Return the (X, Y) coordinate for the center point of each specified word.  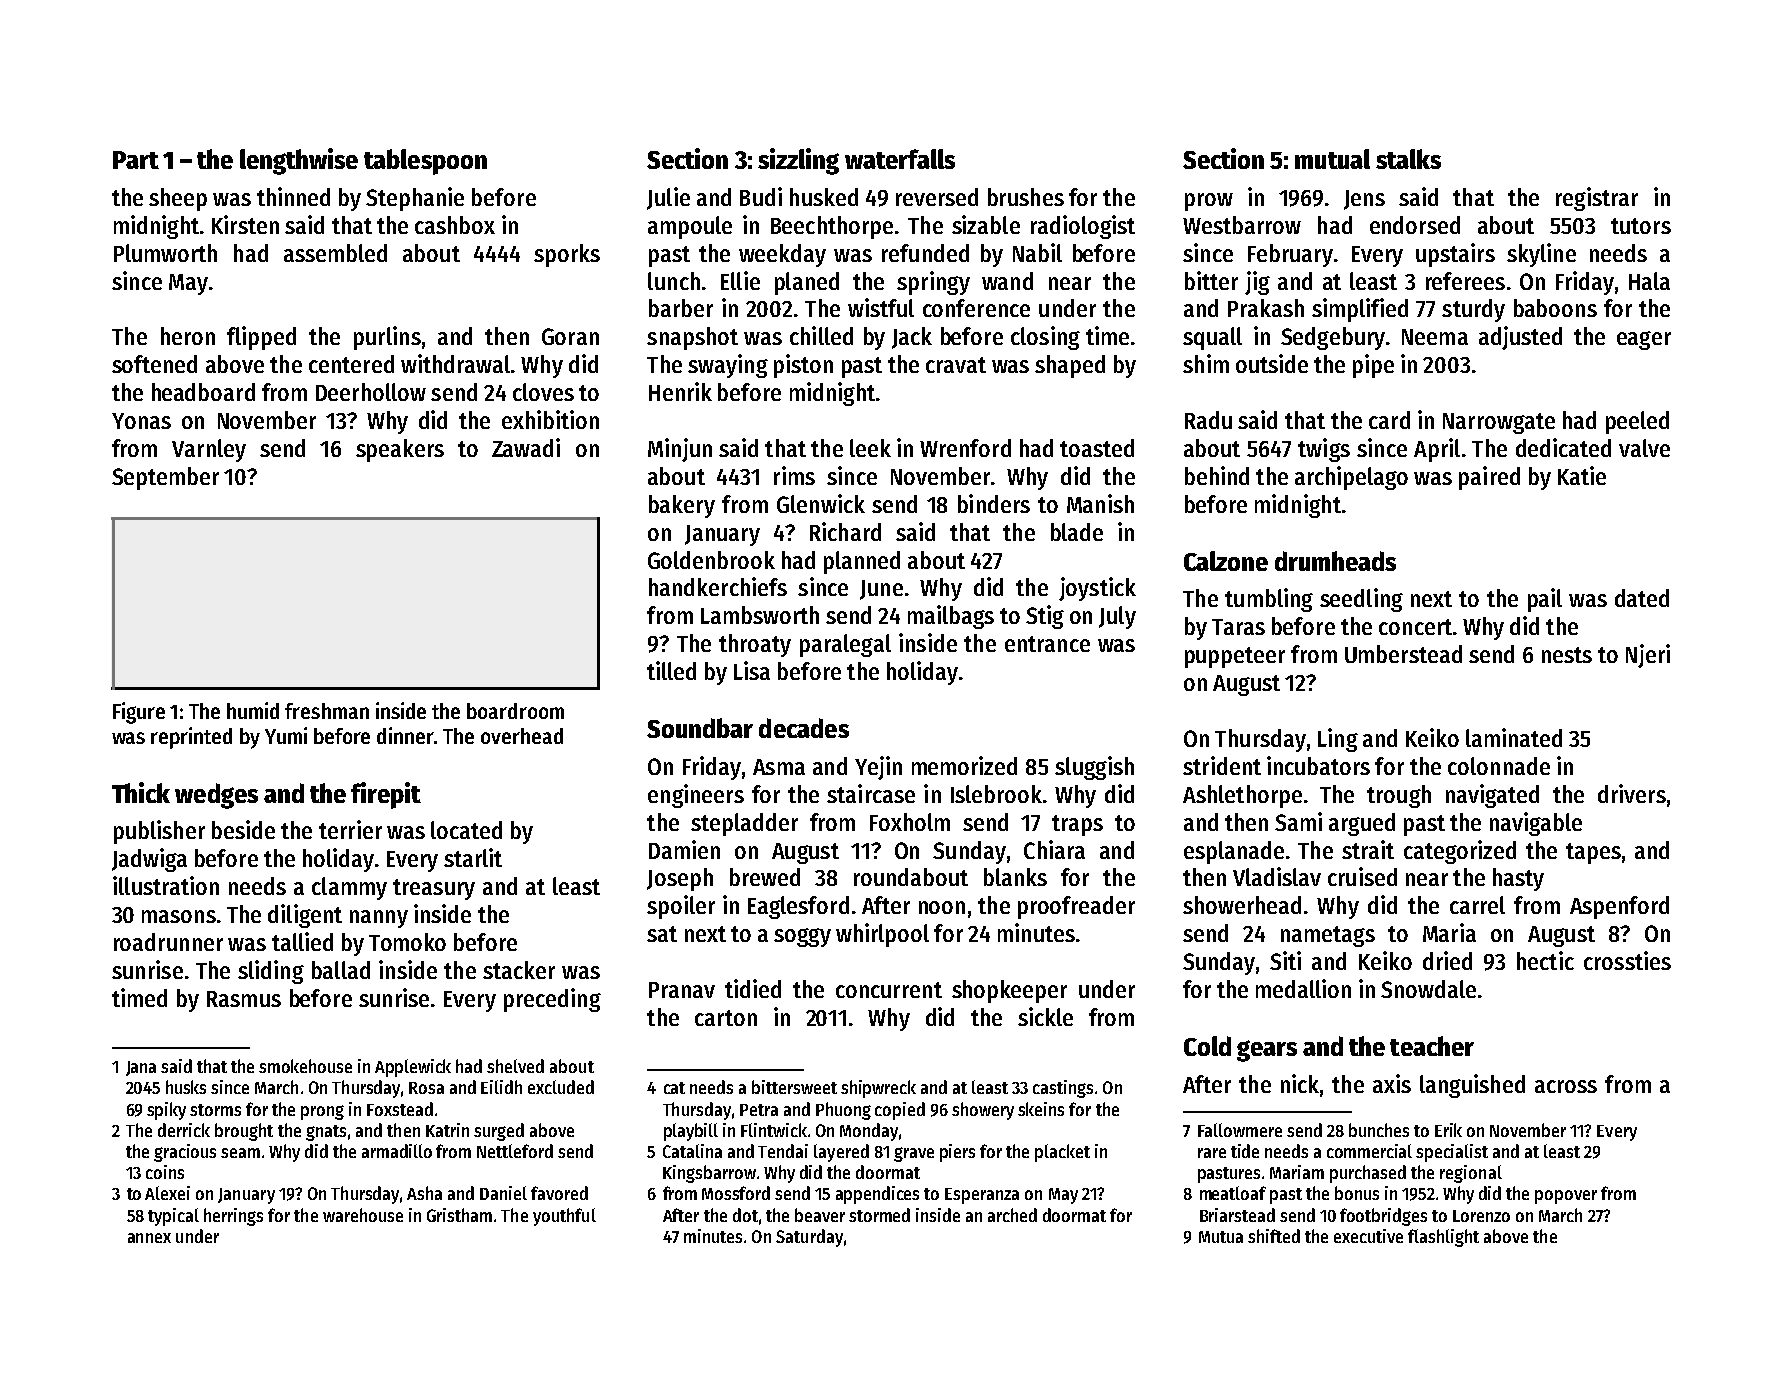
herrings (233, 1217)
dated (1642, 598)
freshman (327, 711)
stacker (519, 970)
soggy (802, 937)
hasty (1518, 879)
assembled (335, 253)
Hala (1649, 281)
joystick (1097, 589)
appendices (877, 1195)
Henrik (680, 391)
